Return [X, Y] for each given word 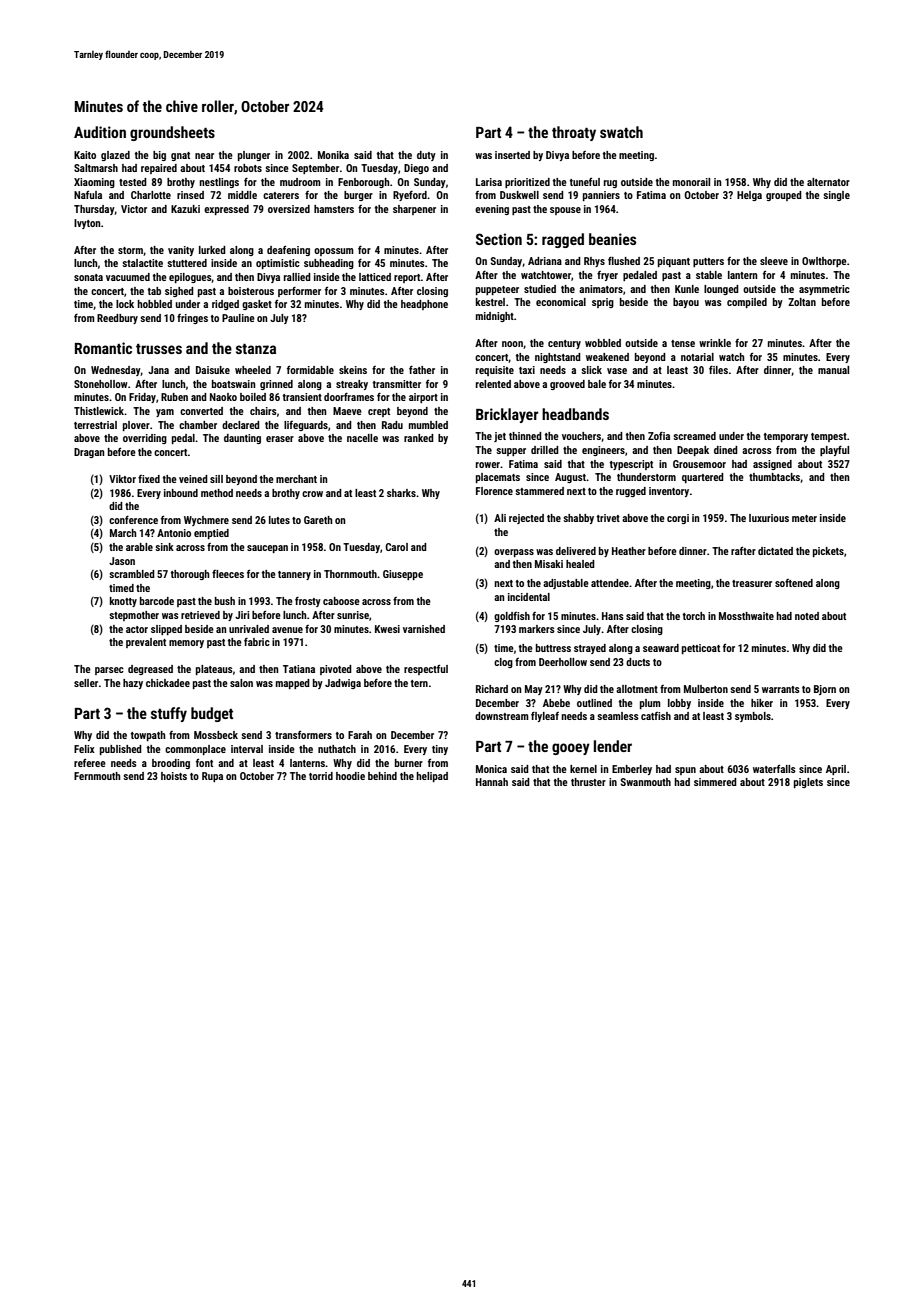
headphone [424, 305]
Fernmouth [97, 776]
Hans [613, 616]
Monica [491, 769]
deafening [288, 251]
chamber [198, 425]
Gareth [318, 520]
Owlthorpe [824, 262]
